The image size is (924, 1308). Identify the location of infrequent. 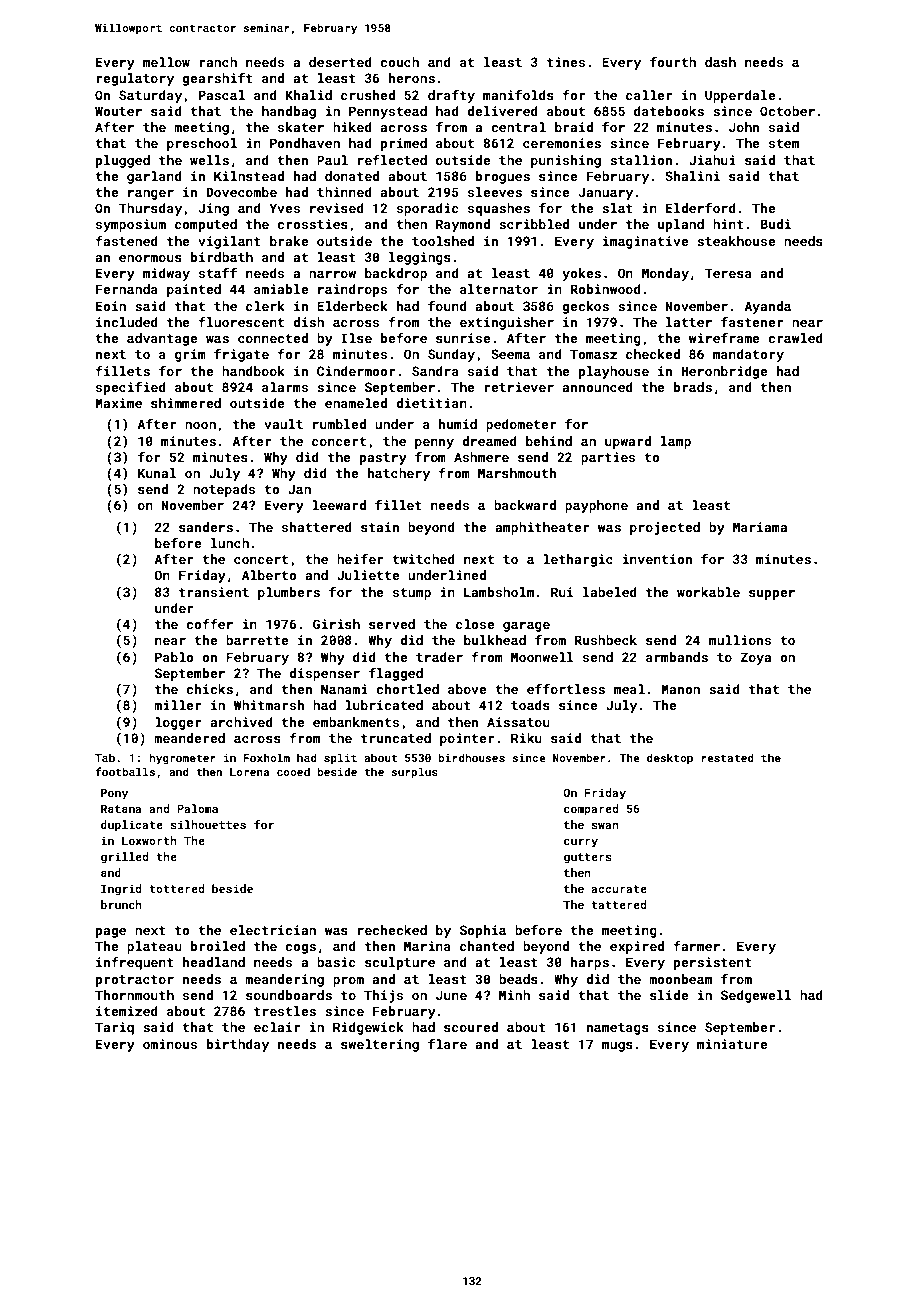
(135, 963).
